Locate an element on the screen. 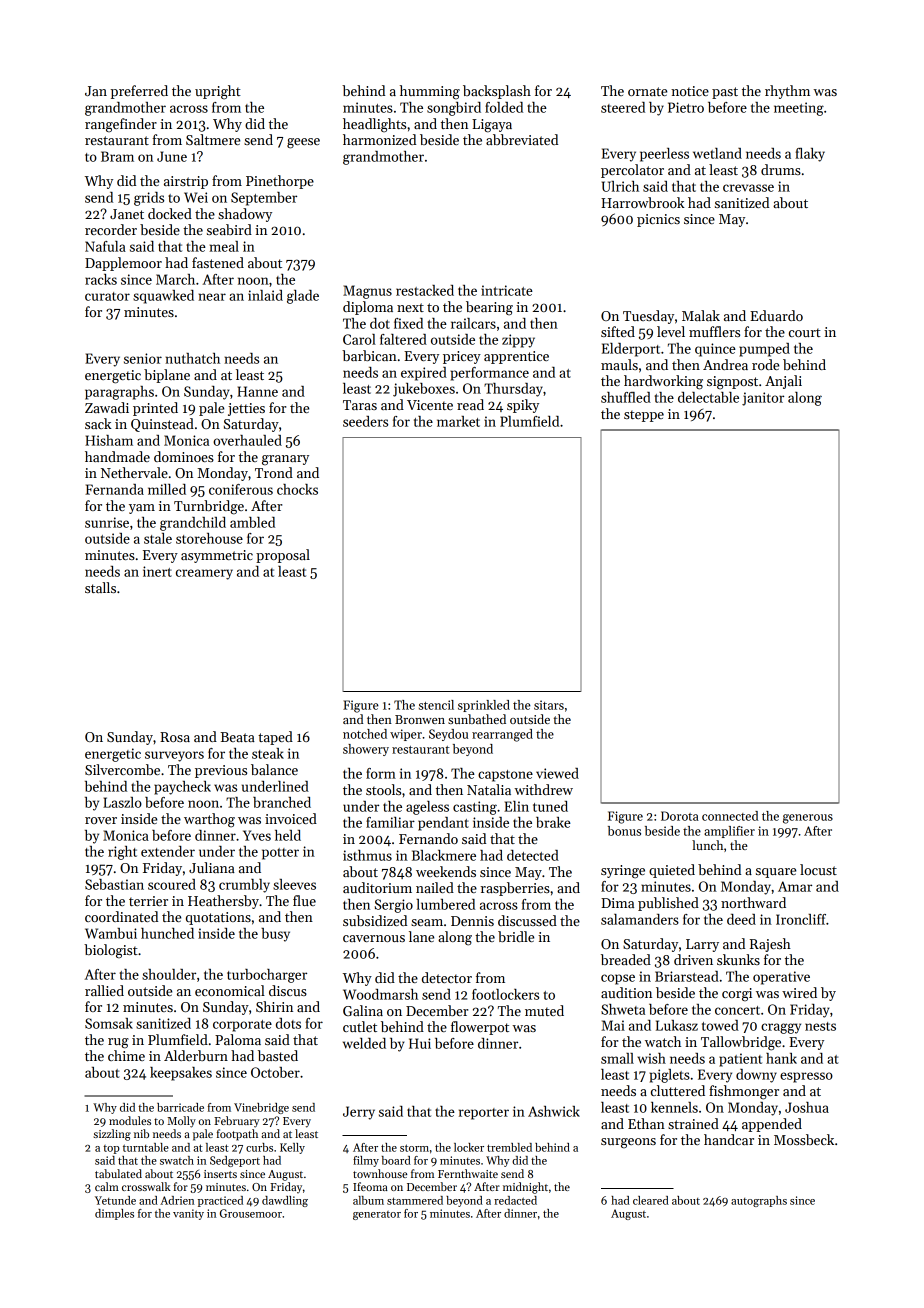  vanity is located at coordinates (188, 1214).
